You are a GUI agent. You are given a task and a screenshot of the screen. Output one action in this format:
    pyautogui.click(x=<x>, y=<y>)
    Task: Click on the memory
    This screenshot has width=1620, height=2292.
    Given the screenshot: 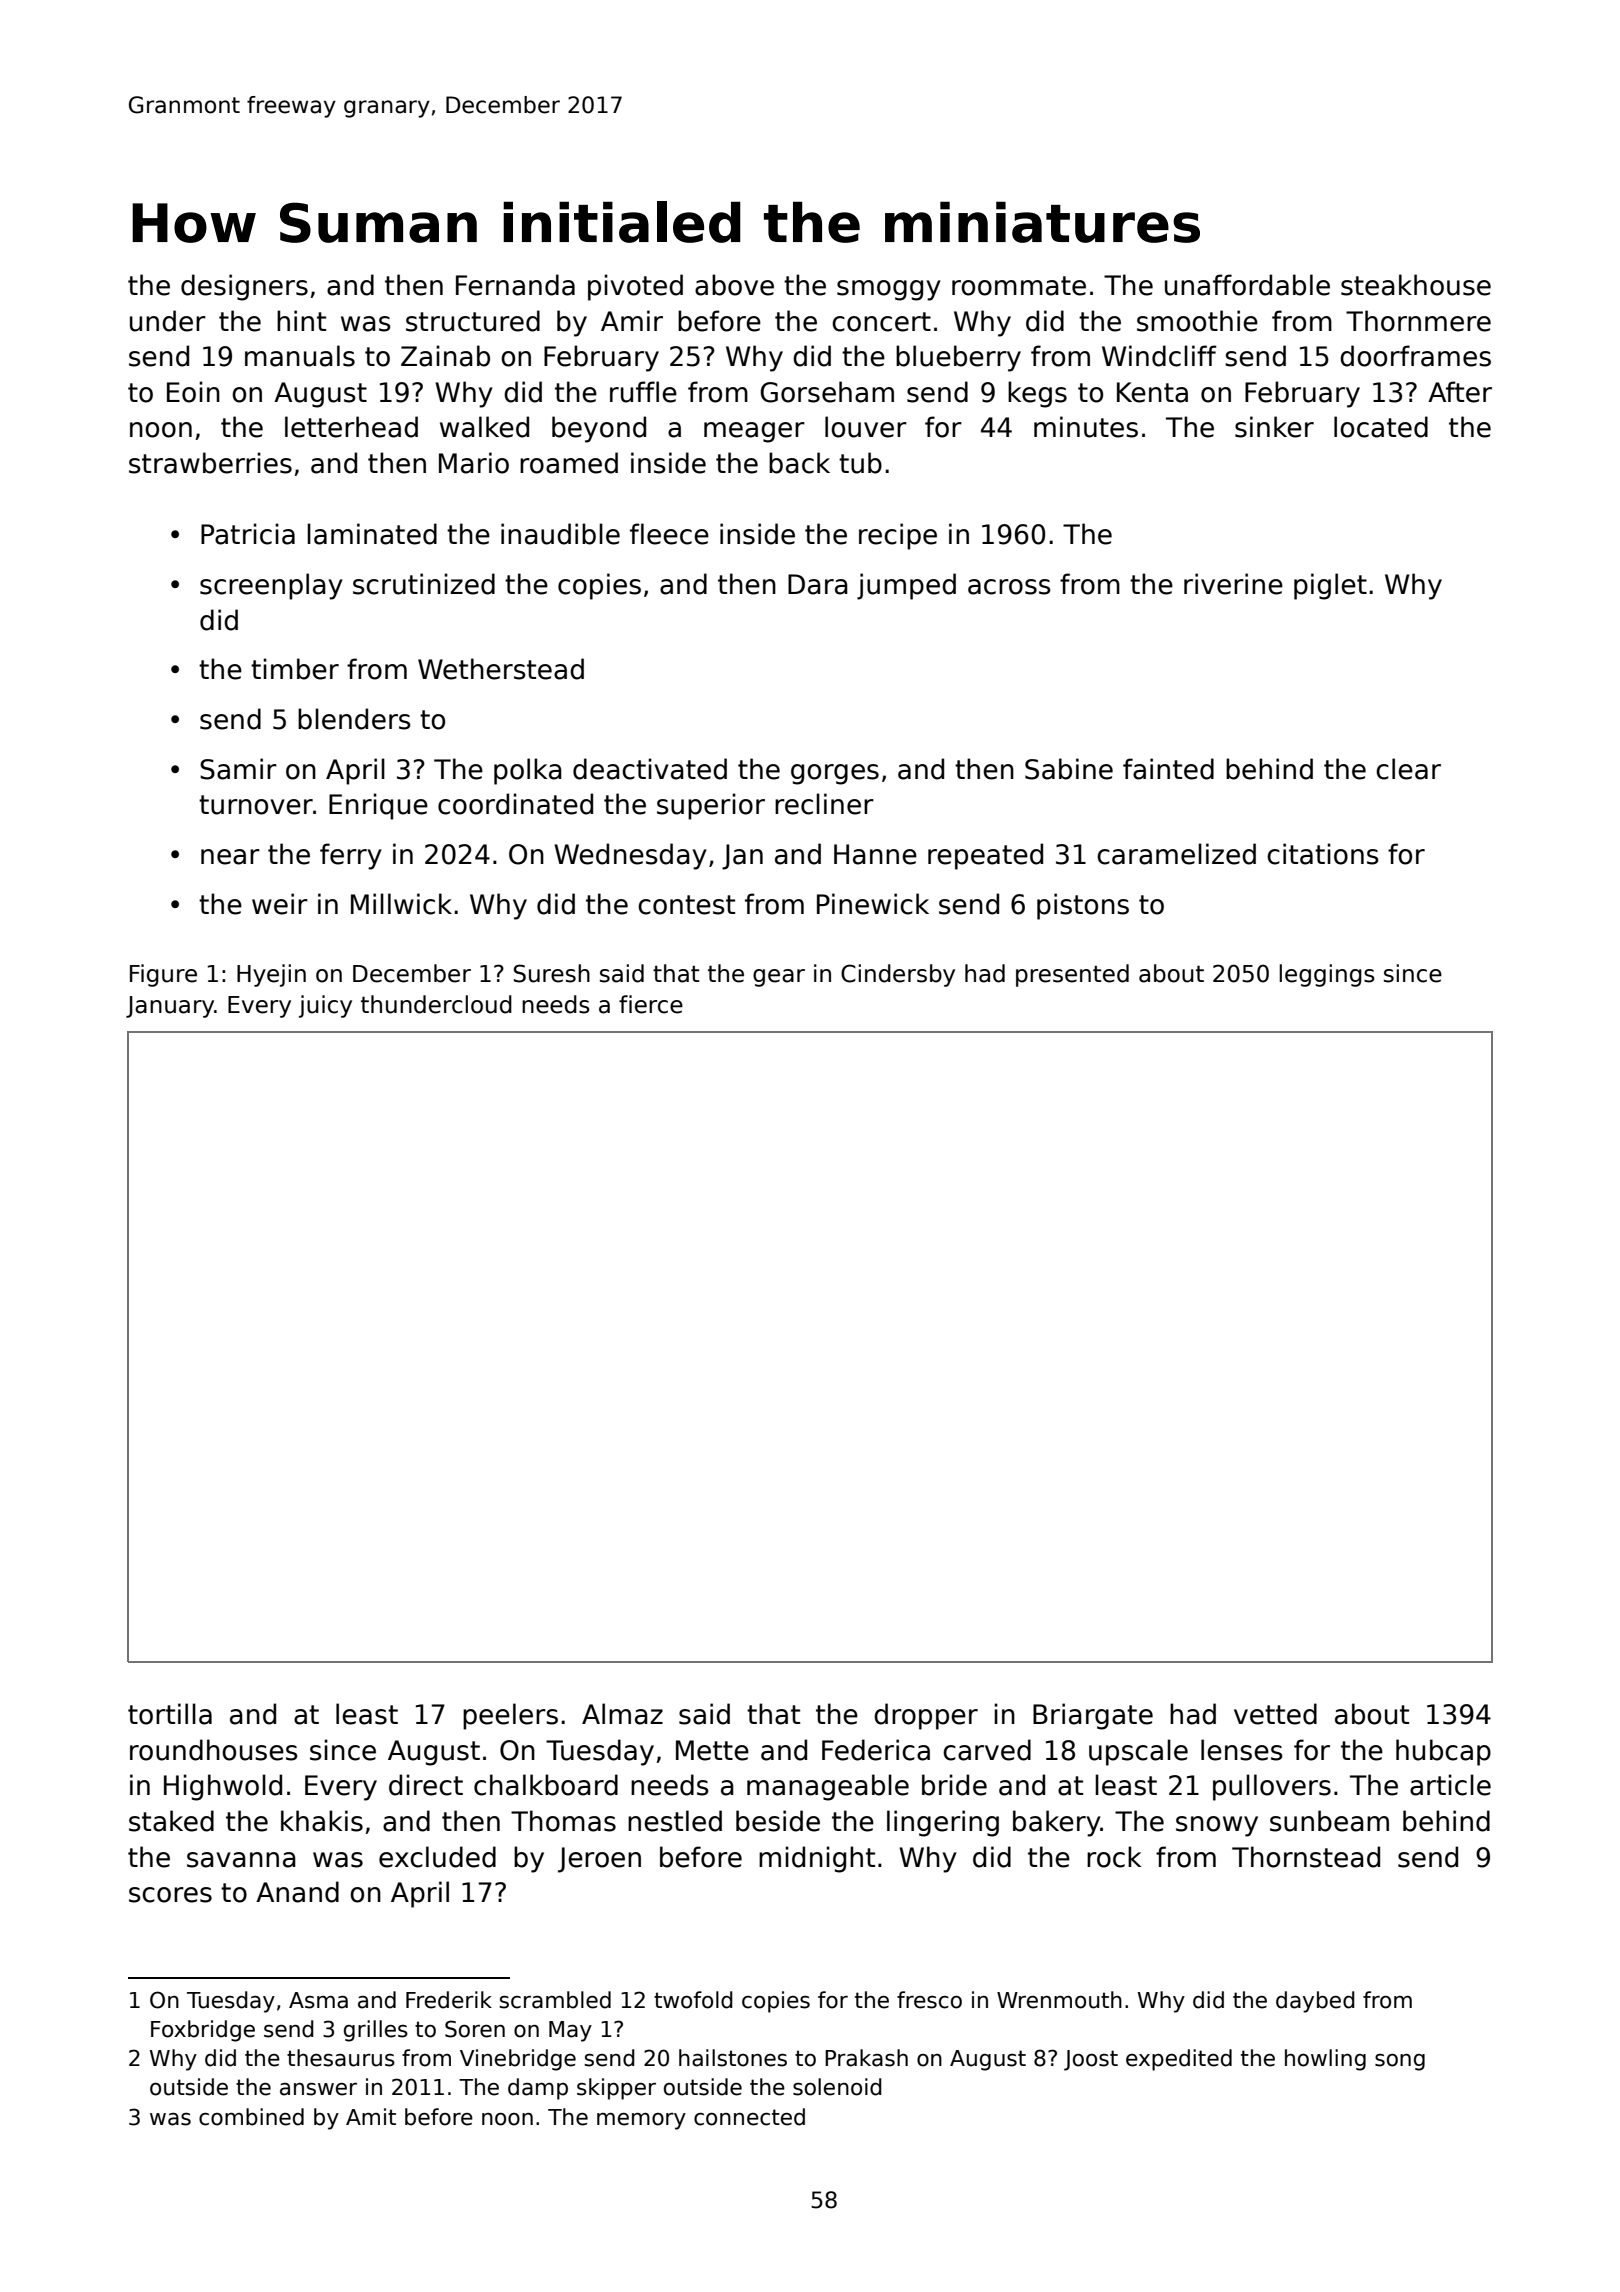 What is the action you would take?
    pyautogui.click(x=641, y=2121)
